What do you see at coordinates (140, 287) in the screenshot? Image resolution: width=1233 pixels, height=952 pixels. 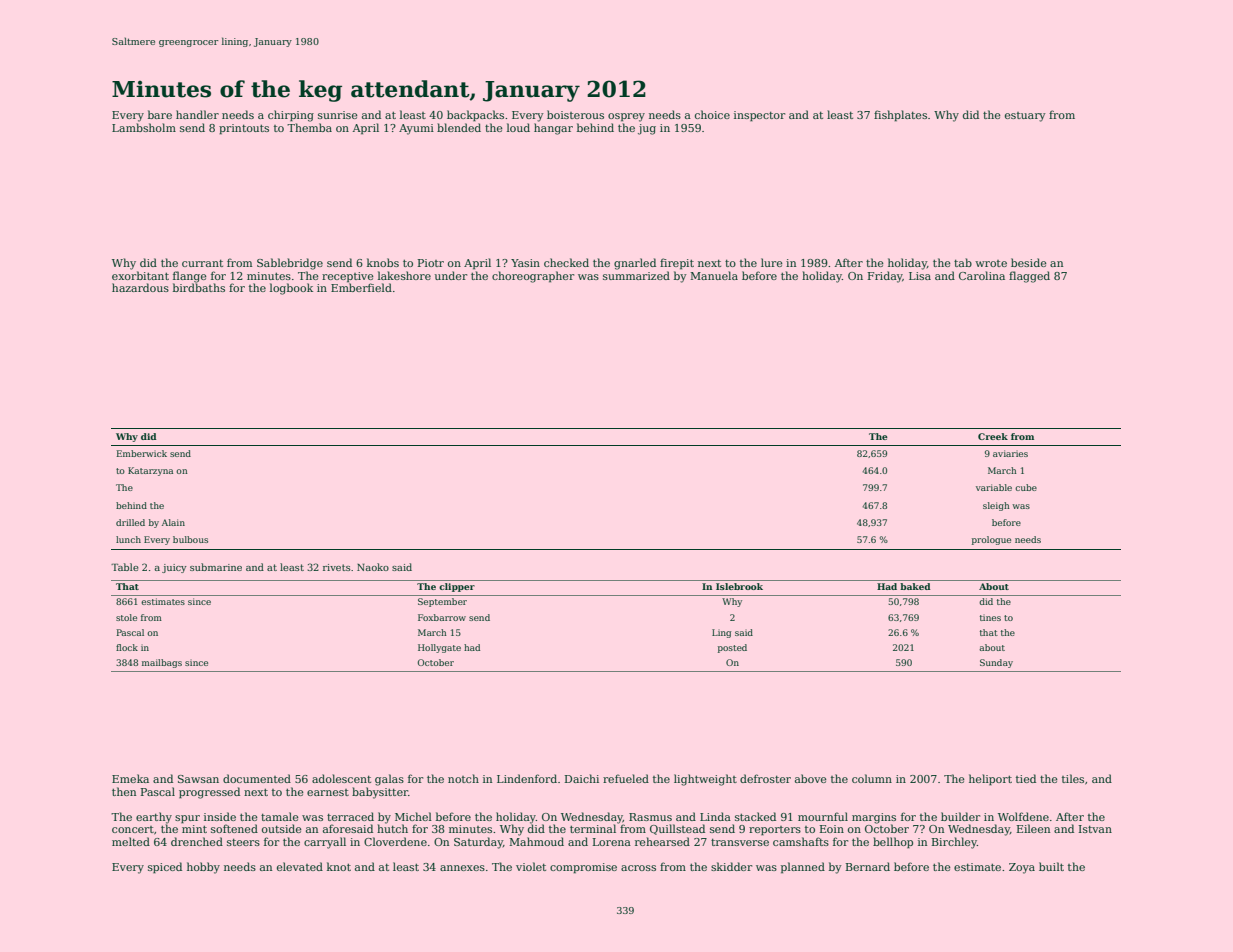 I see `hazardous` at bounding box center [140, 287].
